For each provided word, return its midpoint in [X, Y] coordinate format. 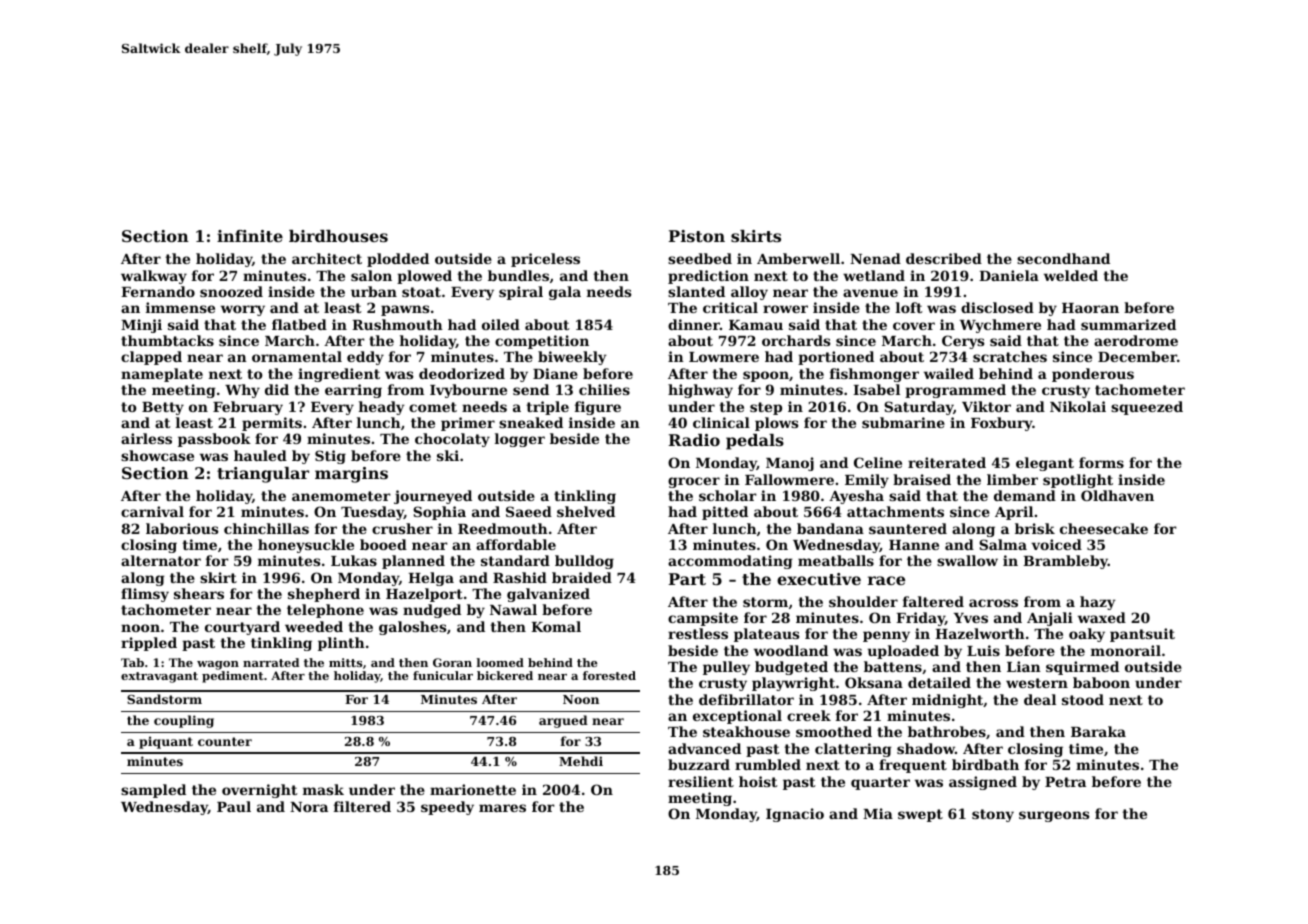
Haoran [1090, 308]
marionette [473, 789]
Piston [697, 236]
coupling [184, 721]
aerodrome [1136, 340]
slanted [696, 291]
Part [687, 579]
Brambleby [1065, 562]
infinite [250, 236]
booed [383, 544]
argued [563, 721]
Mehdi [581, 761]
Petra [1065, 782]
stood [1083, 699]
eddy [365, 358]
